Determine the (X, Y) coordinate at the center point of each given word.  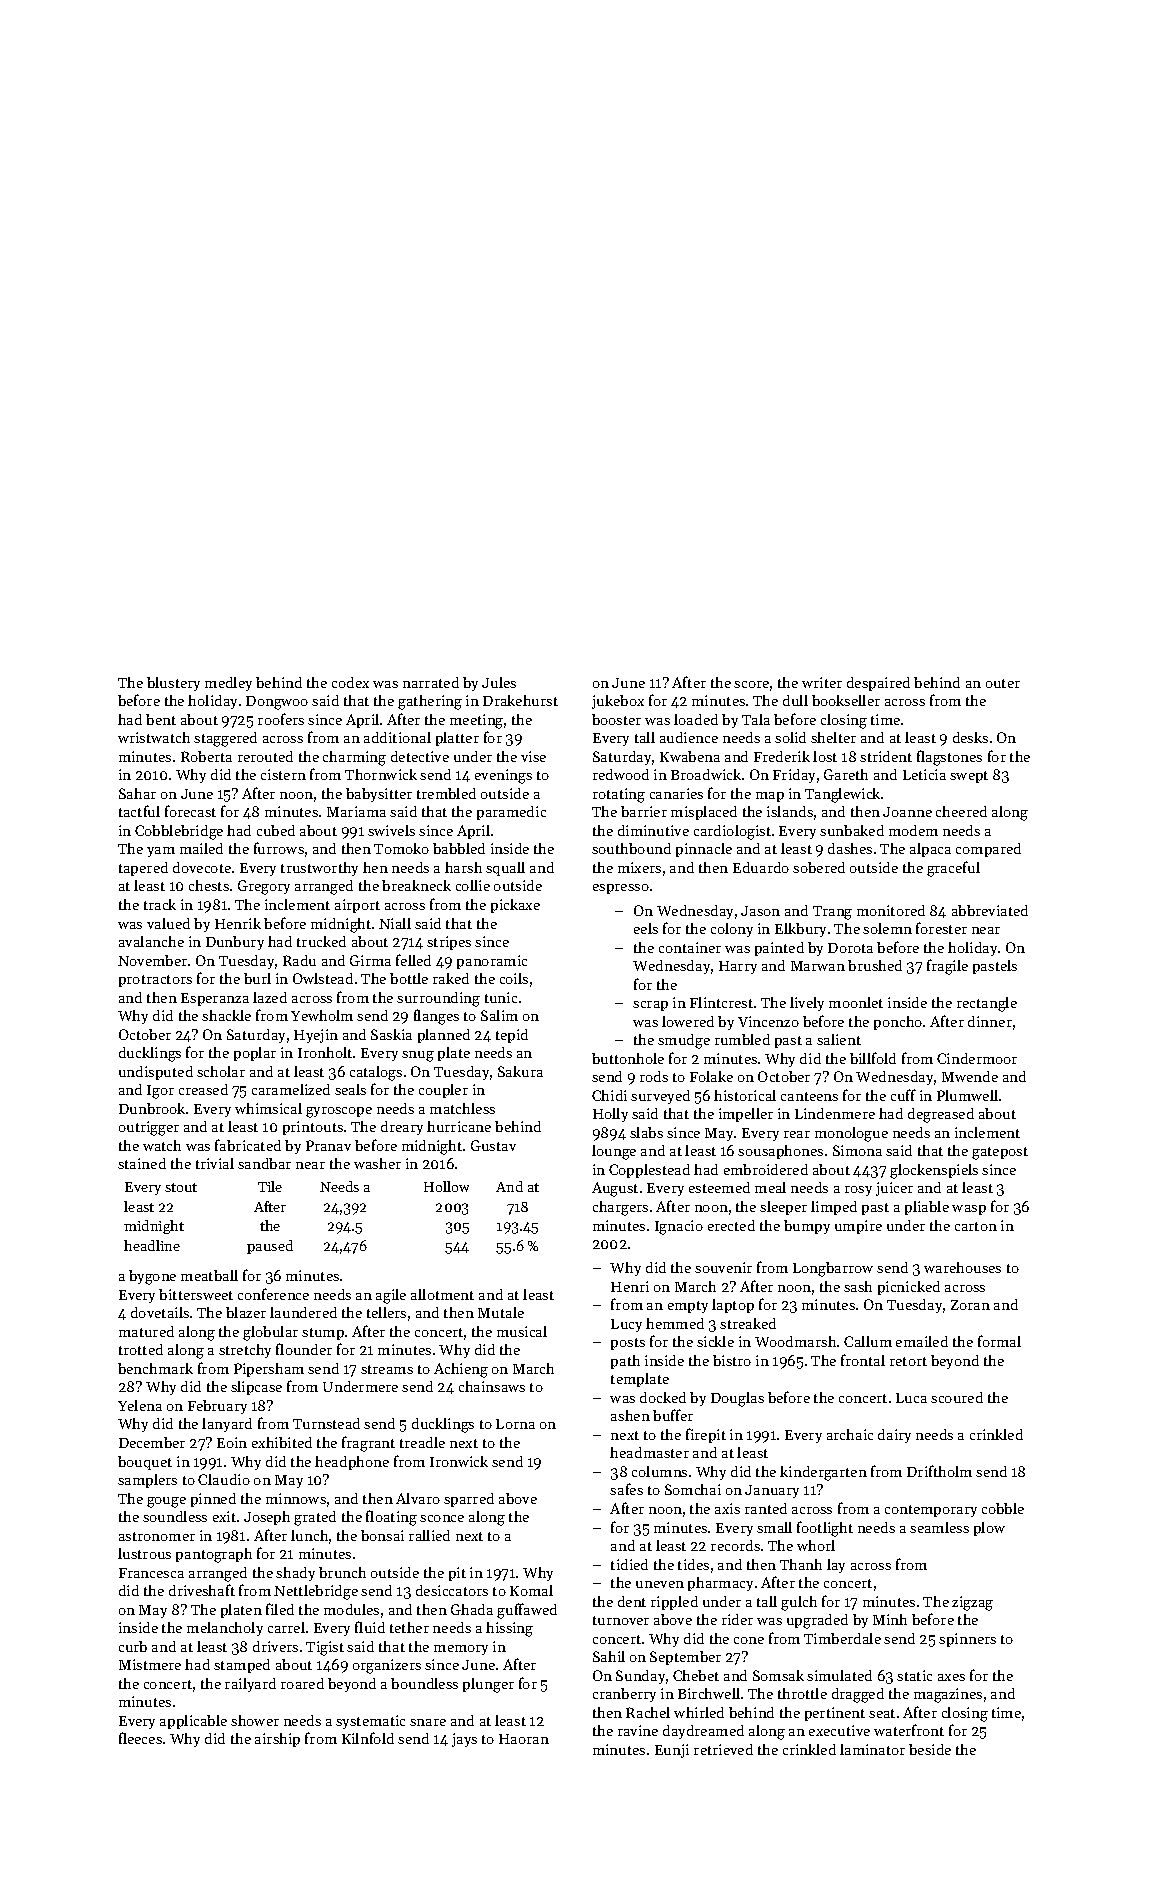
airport (357, 906)
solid (790, 737)
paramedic (511, 813)
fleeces (140, 1738)
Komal (531, 1590)
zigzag (972, 1603)
